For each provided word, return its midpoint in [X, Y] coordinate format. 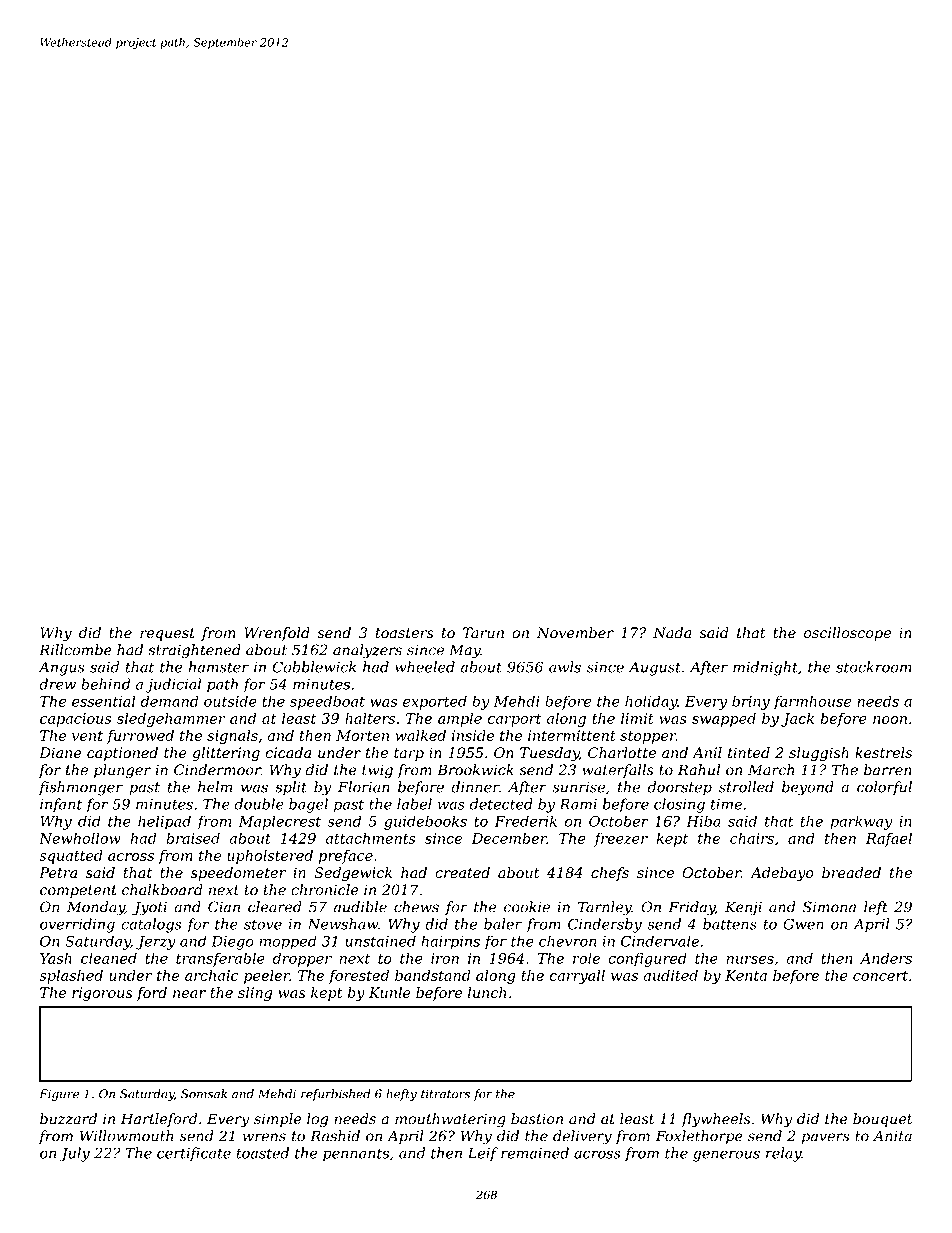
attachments [371, 838]
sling [255, 994]
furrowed [140, 737]
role [586, 958]
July [74, 1154]
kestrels [883, 753]
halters [370, 718]
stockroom [874, 667]
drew [57, 684]
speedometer [238, 874]
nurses [750, 960]
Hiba [703, 821]
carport [514, 720]
